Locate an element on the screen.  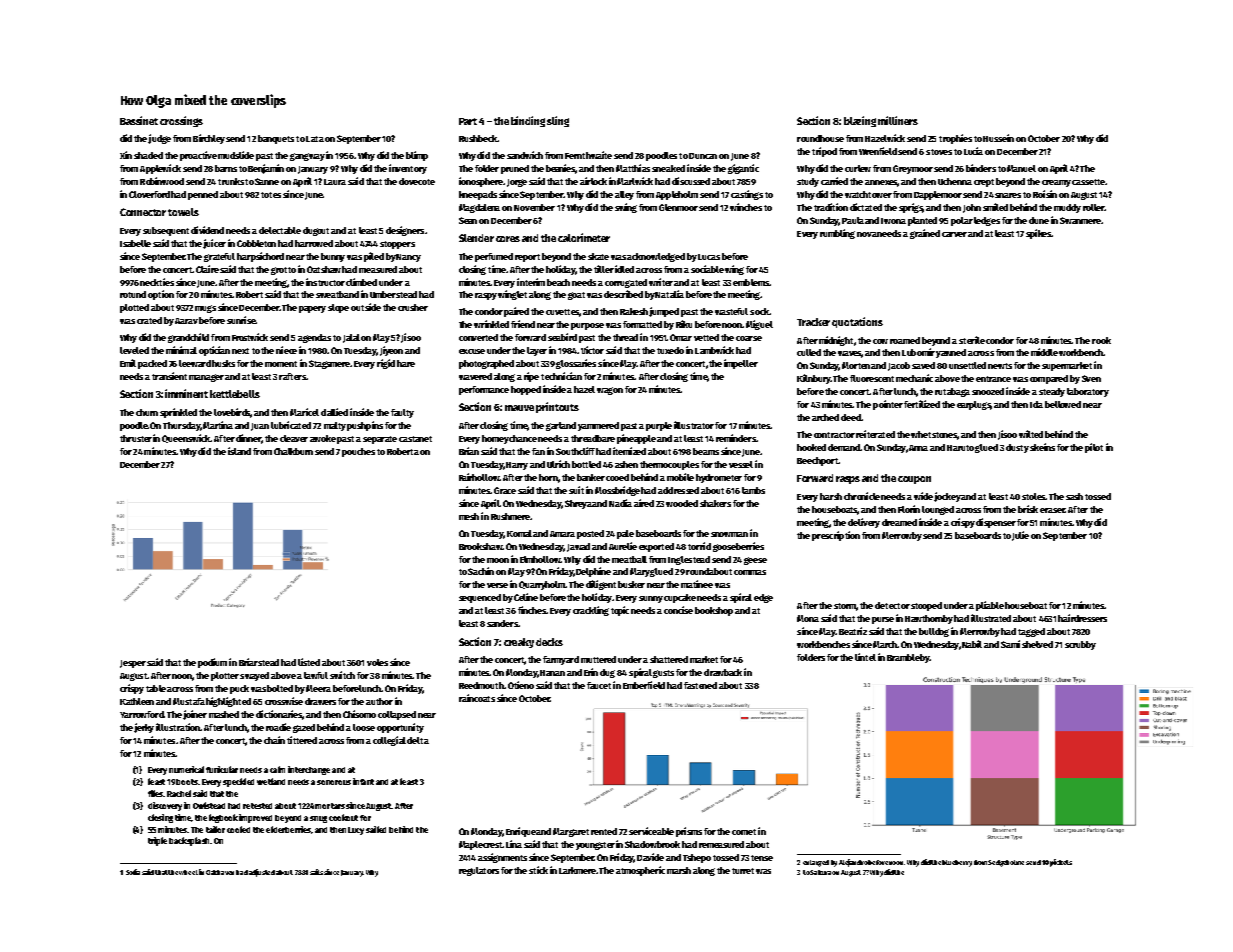
sling is located at coordinates (558, 121).
